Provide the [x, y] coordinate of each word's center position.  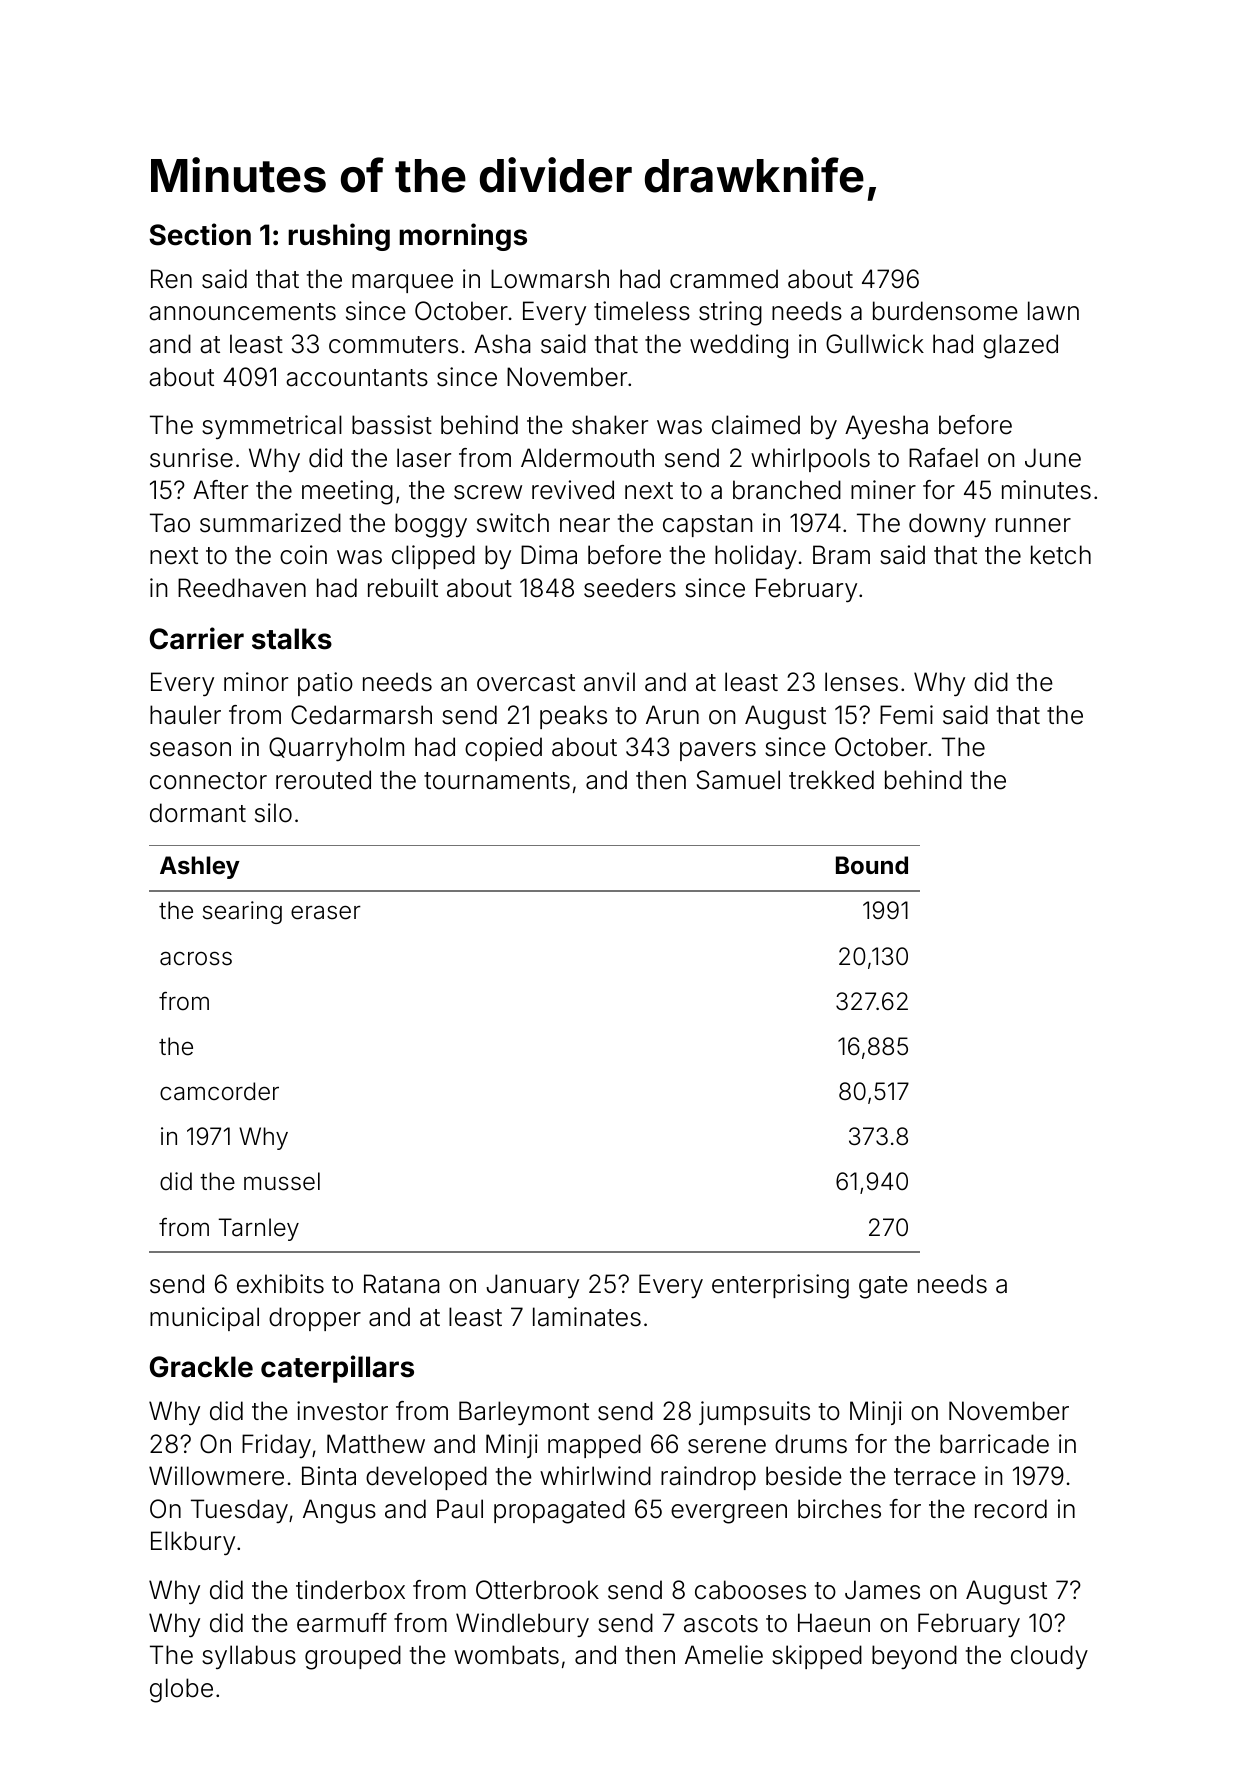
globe [181, 1690]
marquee [402, 283]
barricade [994, 1444]
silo [273, 813]
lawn [1053, 311]
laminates [587, 1317]
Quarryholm [336, 749]
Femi [906, 715]
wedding [739, 346]
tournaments [497, 781]
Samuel [738, 780]
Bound [872, 865]
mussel [282, 1181]
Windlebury [522, 1625]
